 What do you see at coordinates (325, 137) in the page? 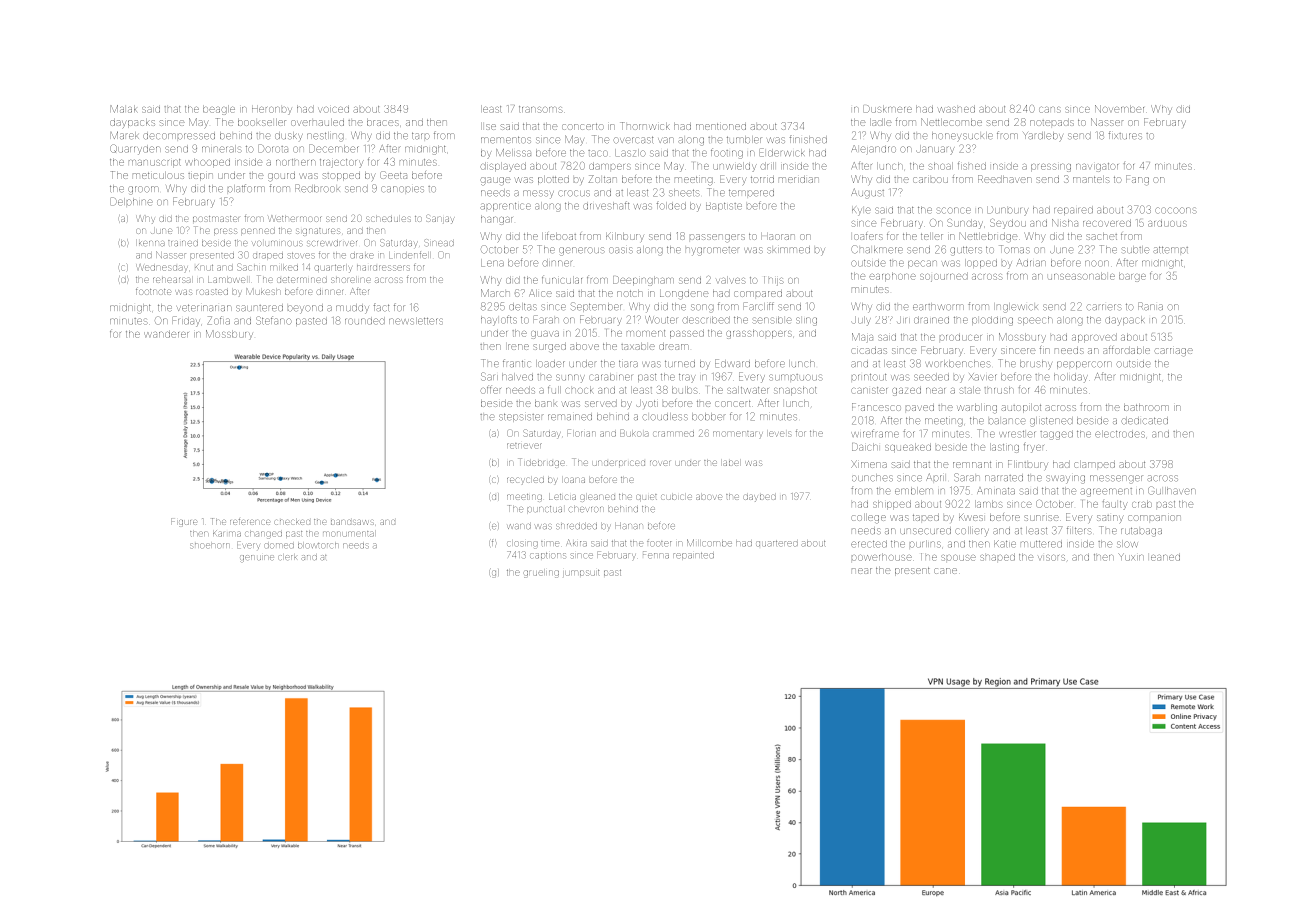
I see `nestling` at bounding box center [325, 137].
